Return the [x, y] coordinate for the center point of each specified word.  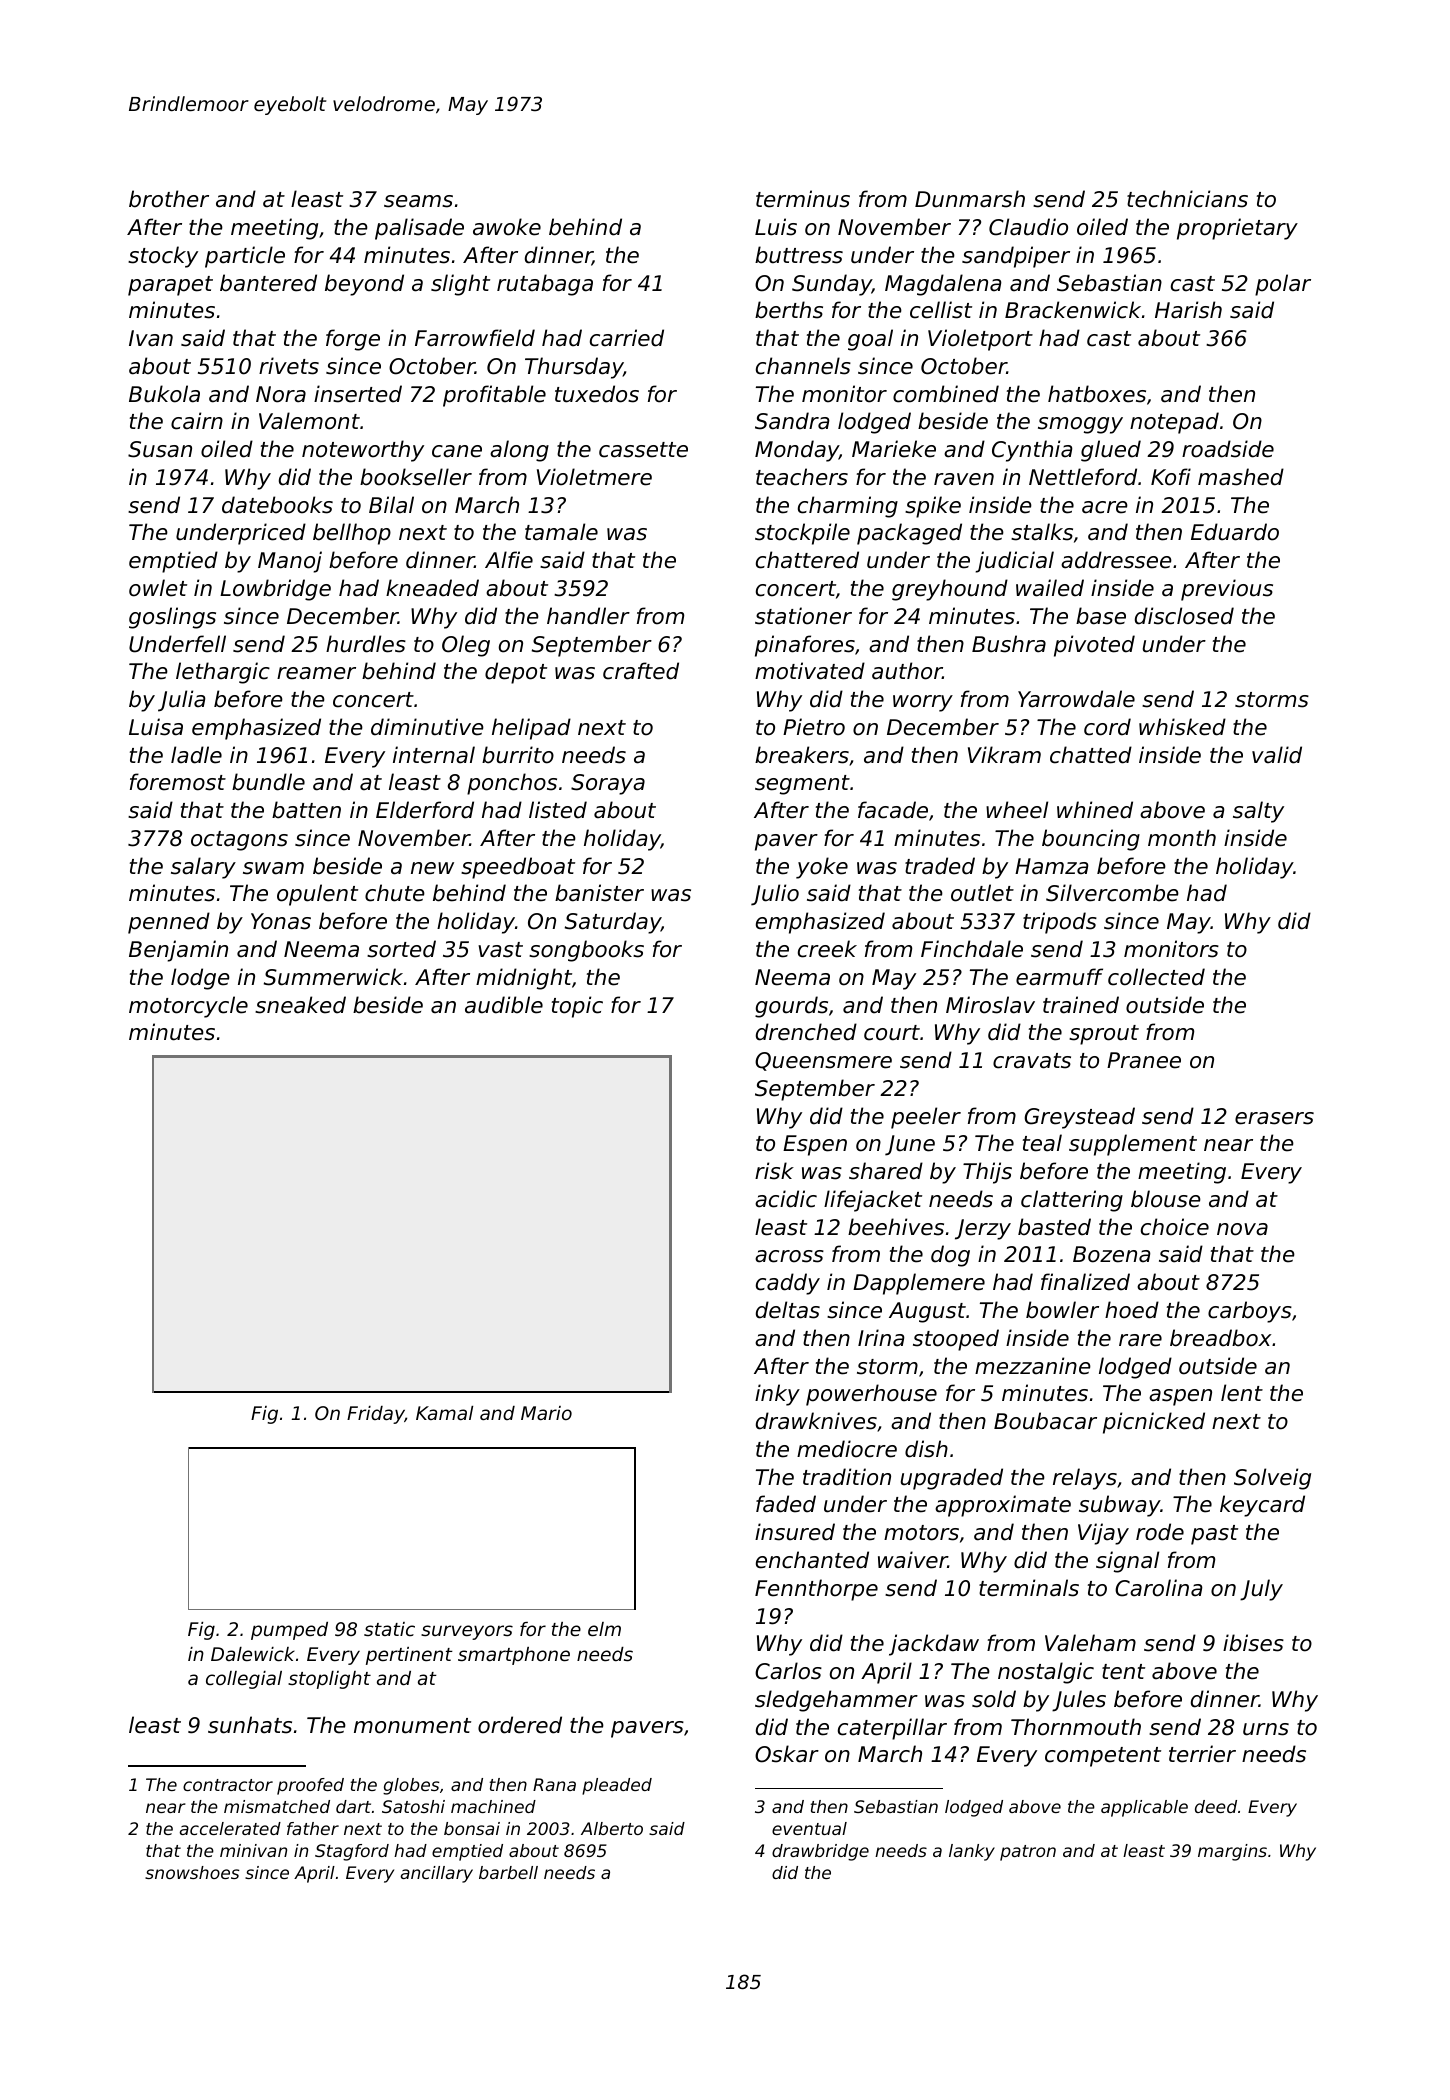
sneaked [300, 1005]
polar [1283, 285]
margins [1232, 1852]
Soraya [608, 784]
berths [789, 310]
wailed [1050, 588]
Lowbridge [275, 590]
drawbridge [820, 1852]
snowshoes [192, 1872]
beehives [896, 1227]
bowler [1062, 1310]
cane [457, 451]
